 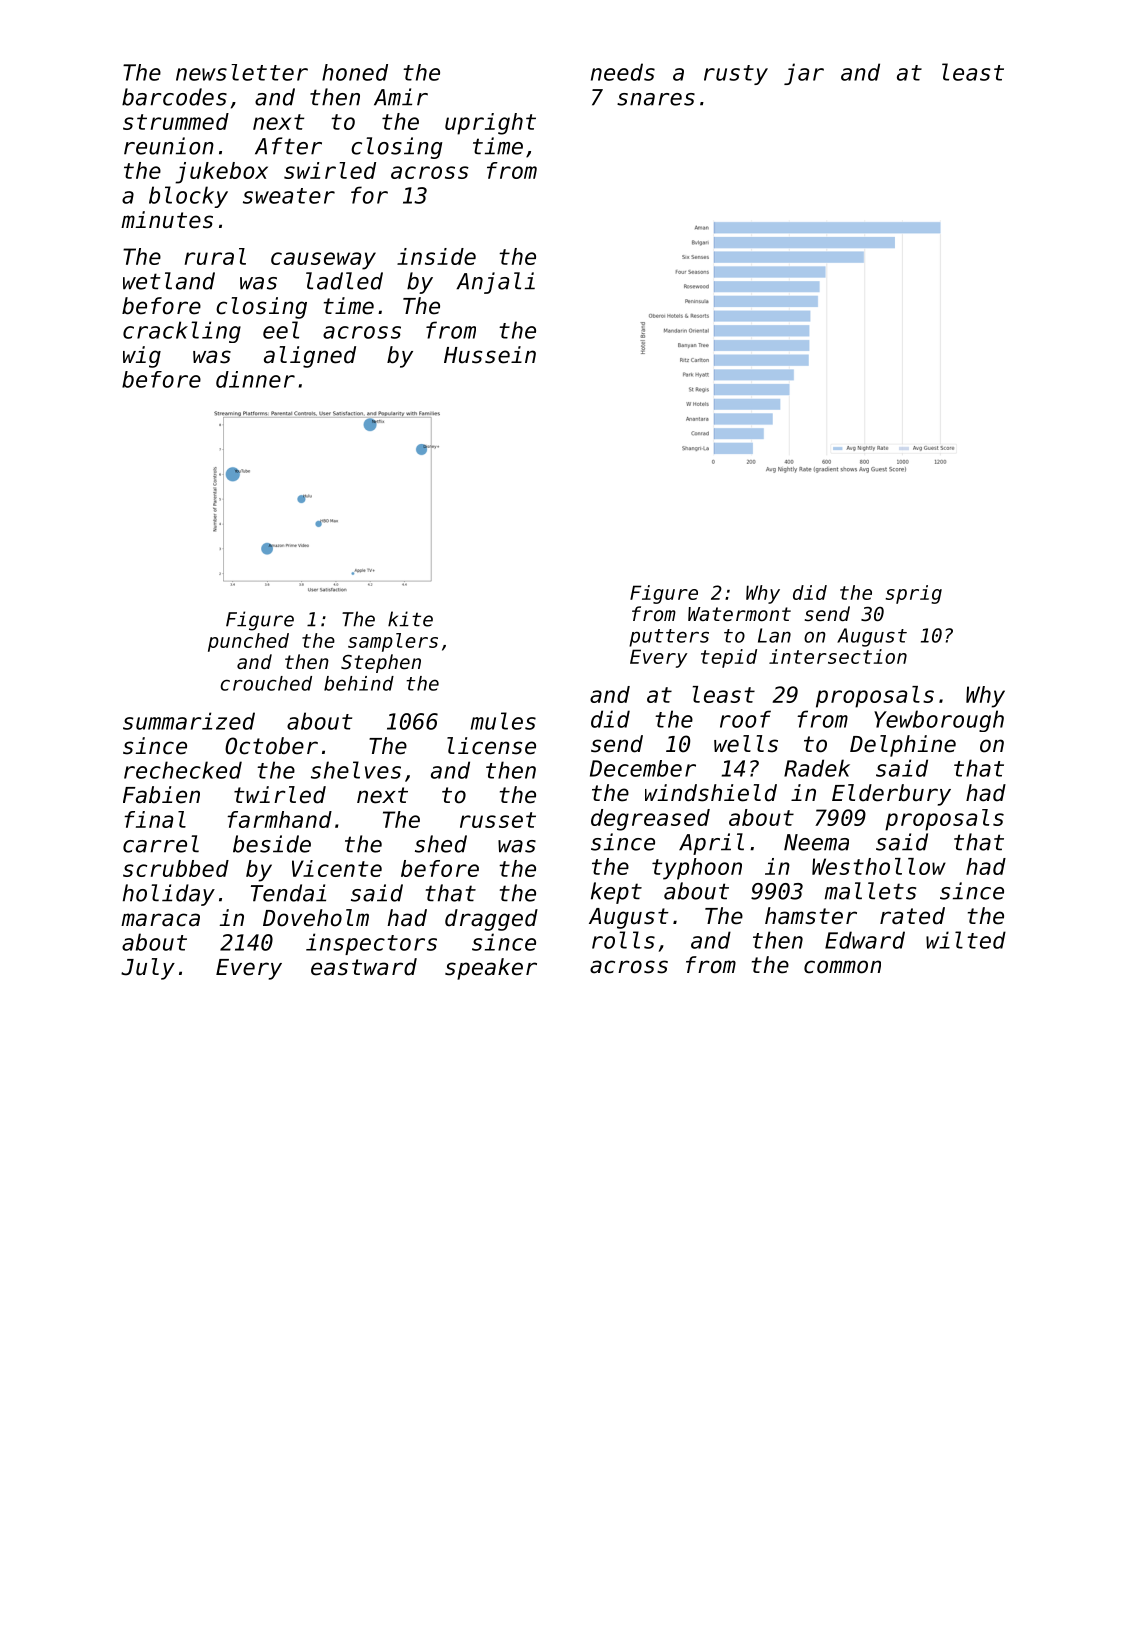 What do you see at coordinates (804, 74) in the screenshot?
I see `jar` at bounding box center [804, 74].
